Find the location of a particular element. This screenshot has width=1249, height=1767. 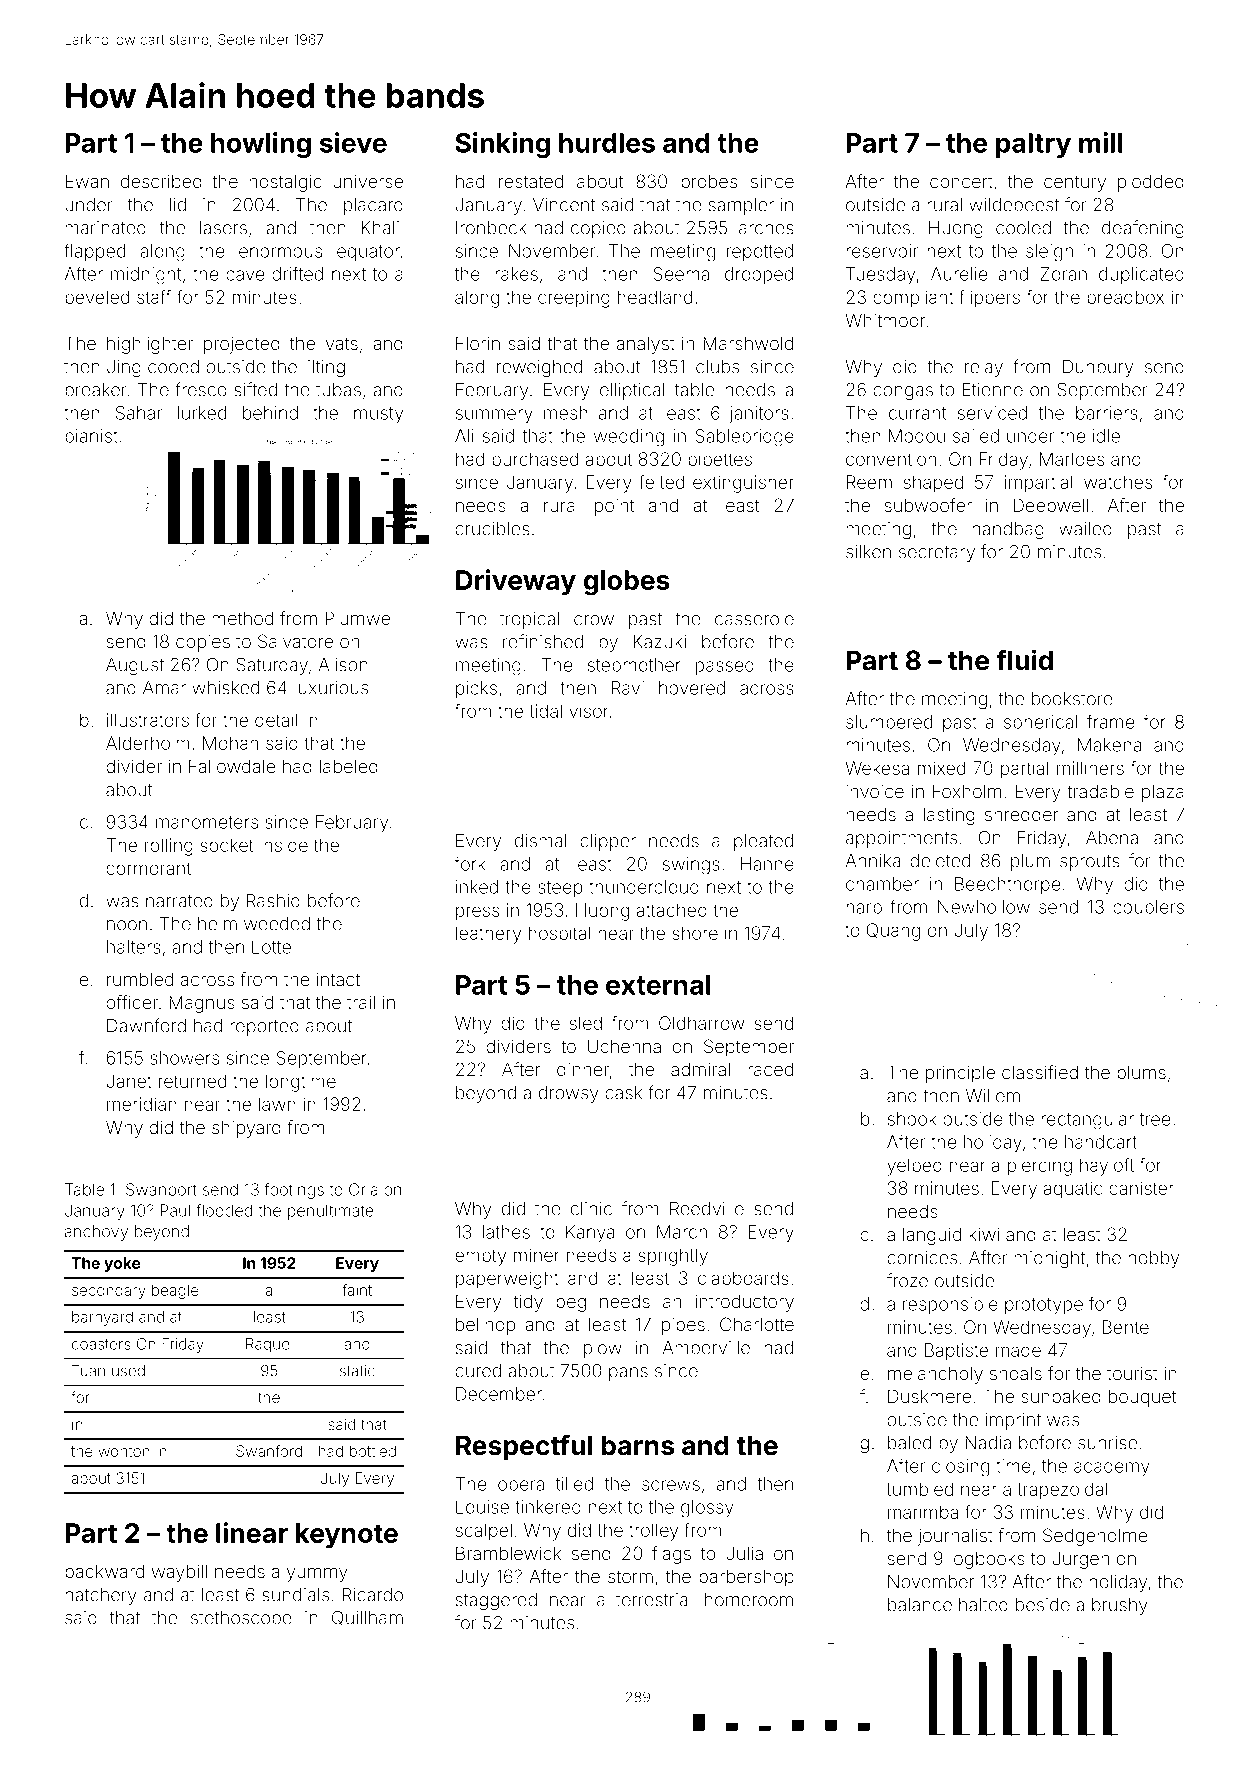

dismal is located at coordinates (540, 841).
